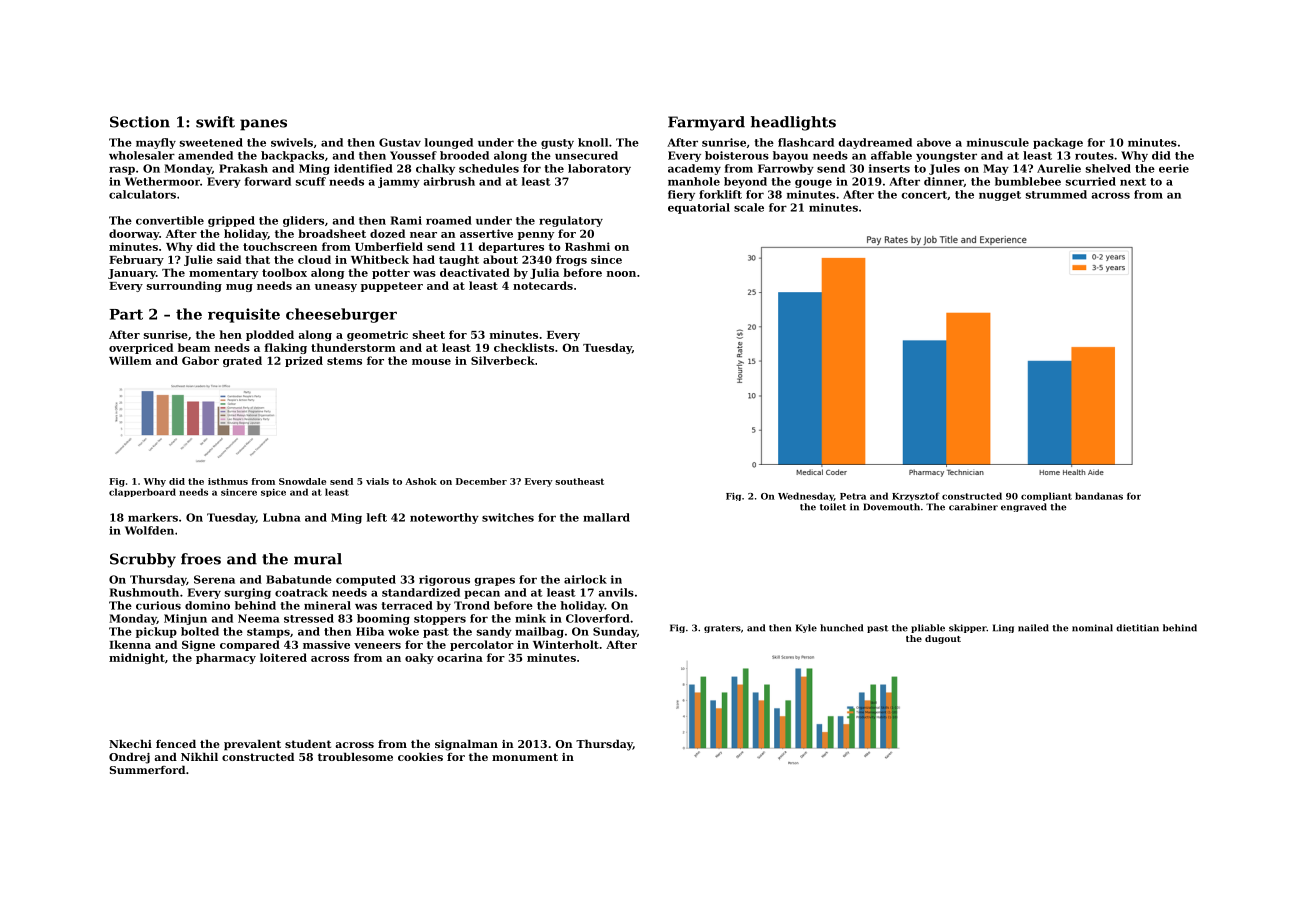  Describe the element at coordinates (543, 285) in the document. I see `notecards` at that location.
